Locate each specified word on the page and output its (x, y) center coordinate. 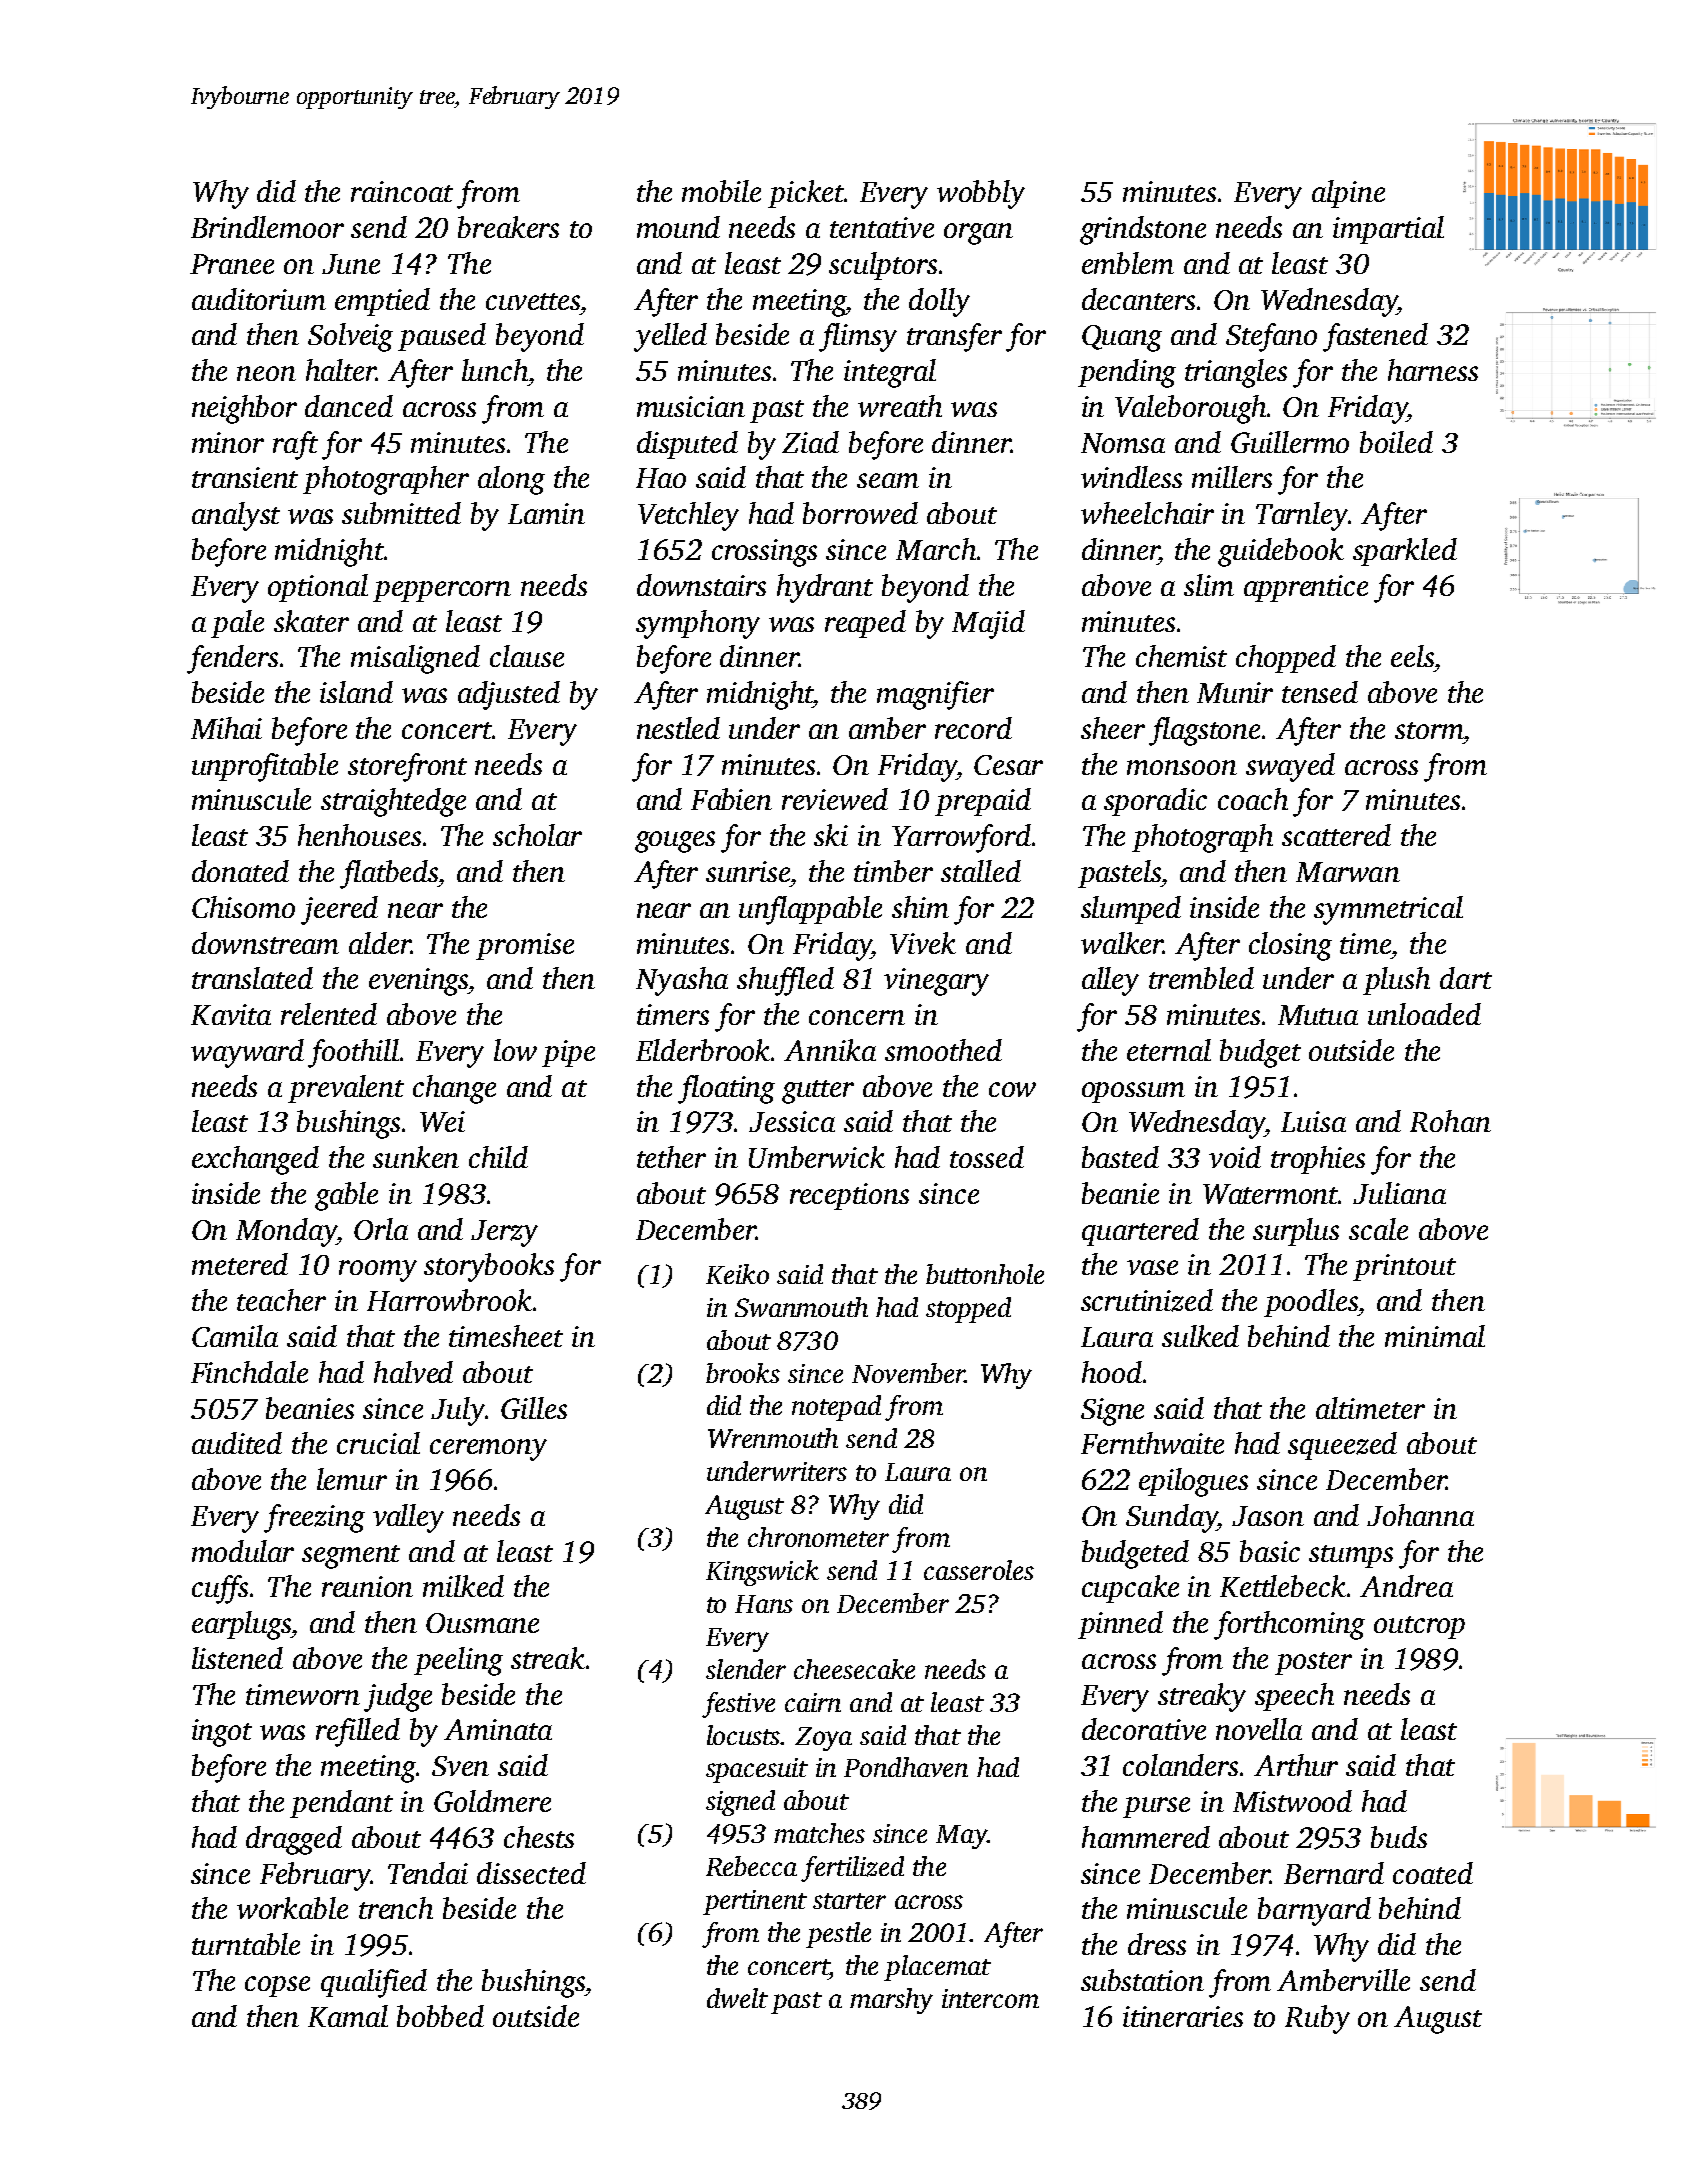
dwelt (737, 1998)
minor (228, 442)
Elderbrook (703, 1050)
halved (413, 1372)
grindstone (1143, 230)
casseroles (979, 1570)
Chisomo (243, 907)
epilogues (1193, 1482)
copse (277, 1986)
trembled (1201, 978)
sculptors (883, 266)
